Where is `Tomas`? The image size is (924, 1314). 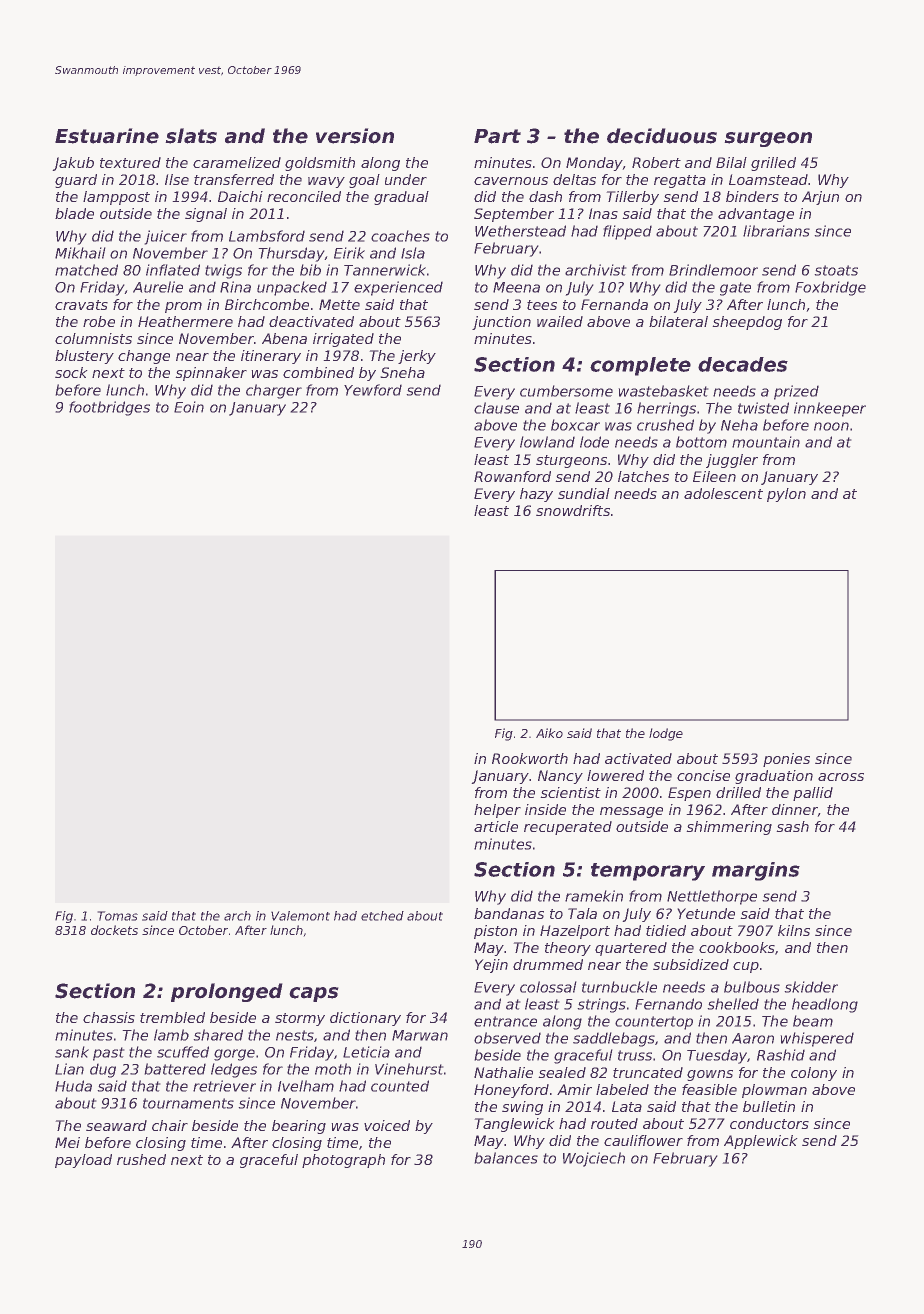 Tomas is located at coordinates (117, 916).
